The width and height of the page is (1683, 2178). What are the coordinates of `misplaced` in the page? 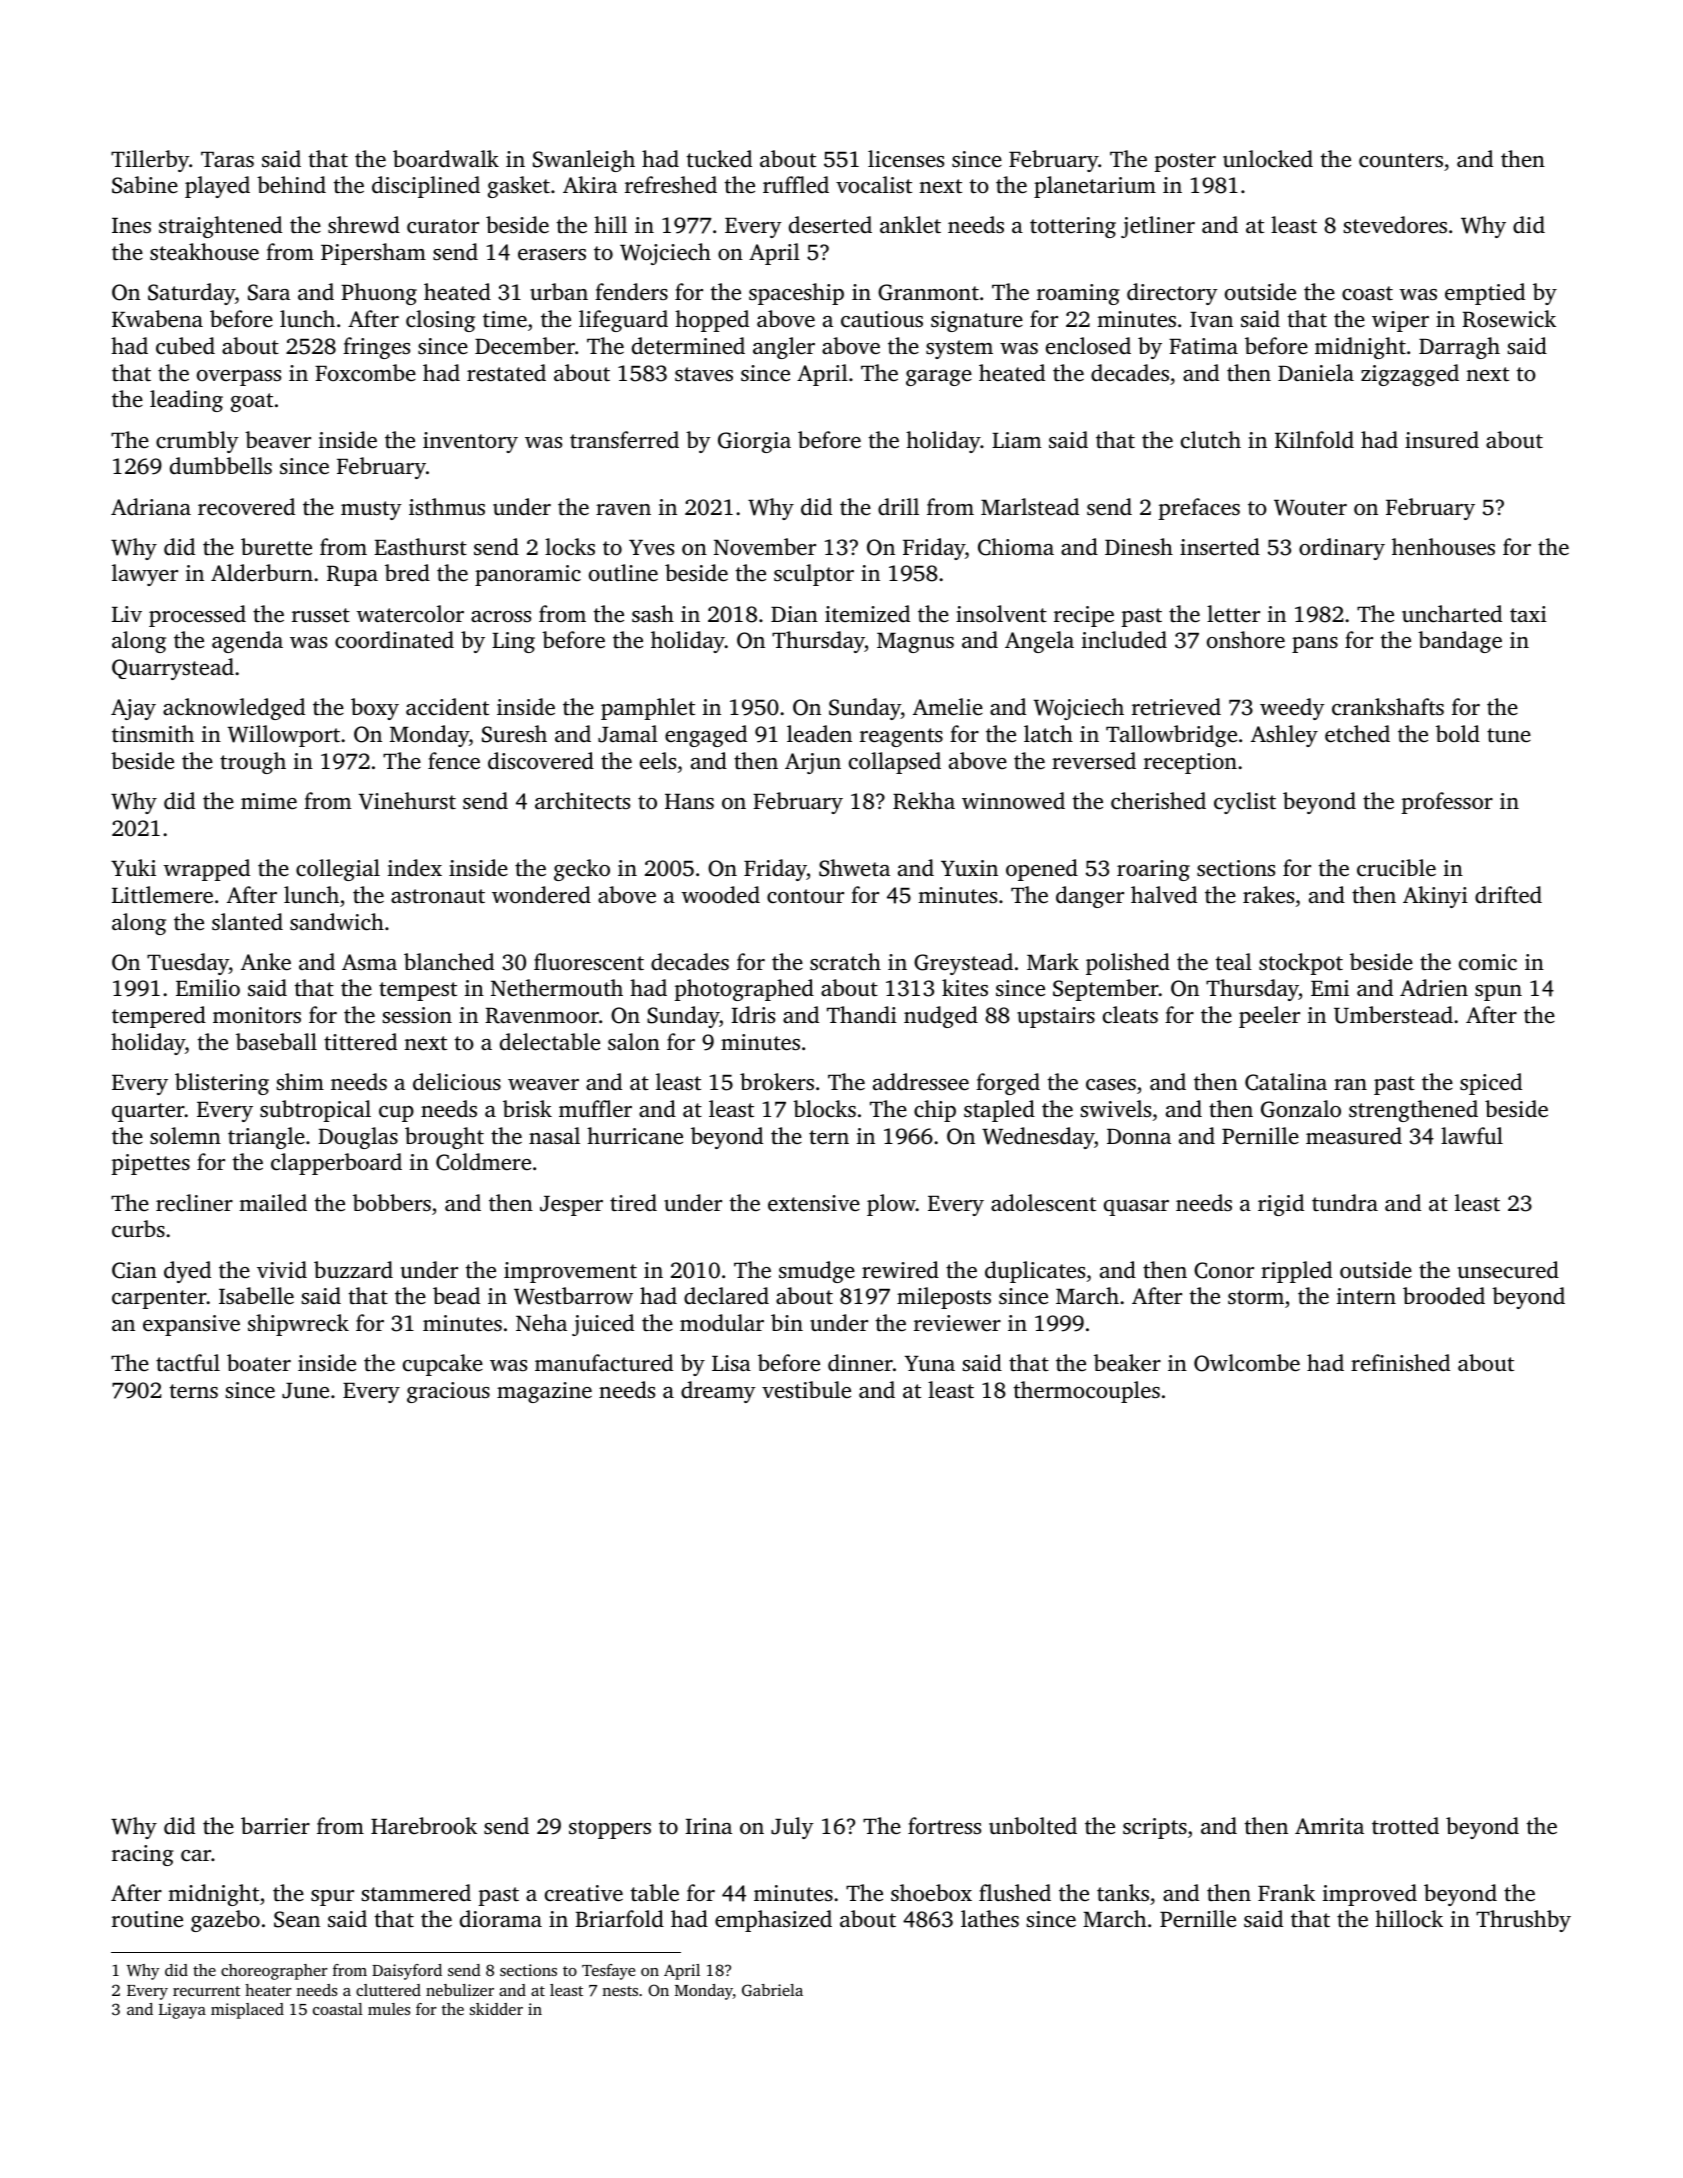 It's located at (247, 2011).
